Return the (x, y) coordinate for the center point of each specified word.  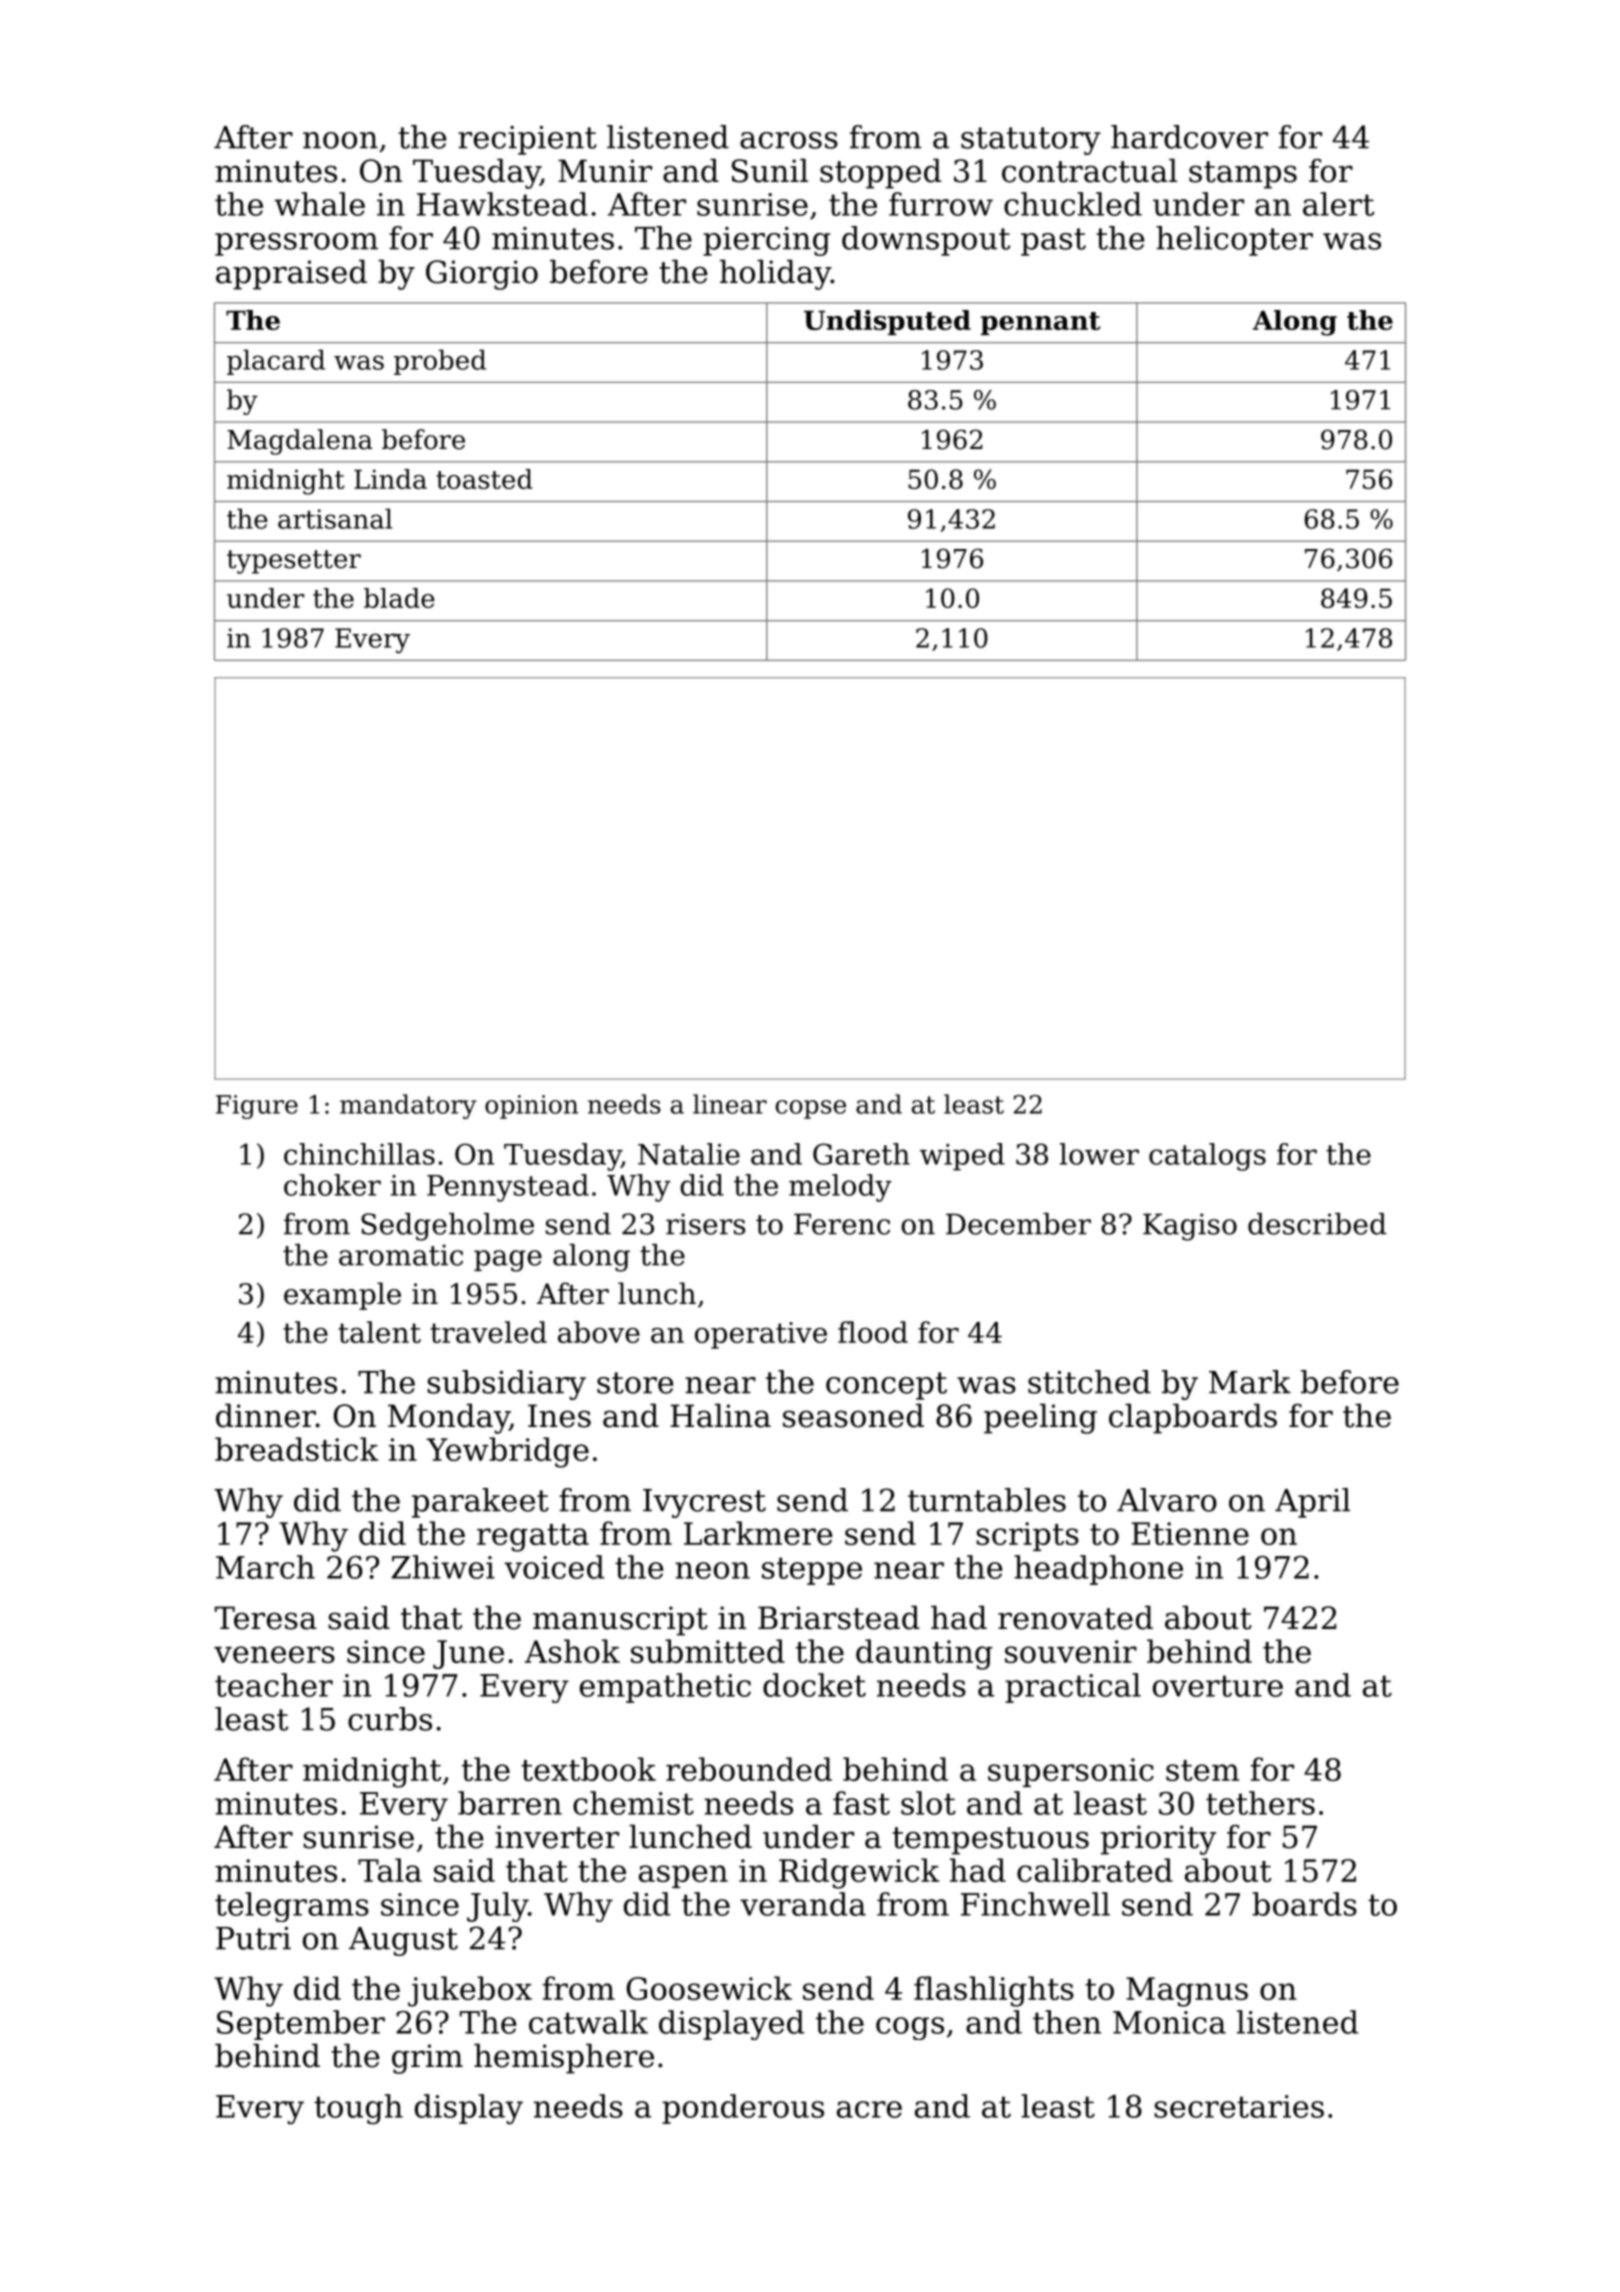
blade (399, 598)
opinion (531, 1107)
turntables (987, 1500)
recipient (527, 140)
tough (358, 2109)
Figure (257, 1107)
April (1312, 1503)
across (789, 140)
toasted (484, 479)
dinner (266, 1415)
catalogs (1207, 1157)
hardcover (1189, 137)
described (1317, 1224)
